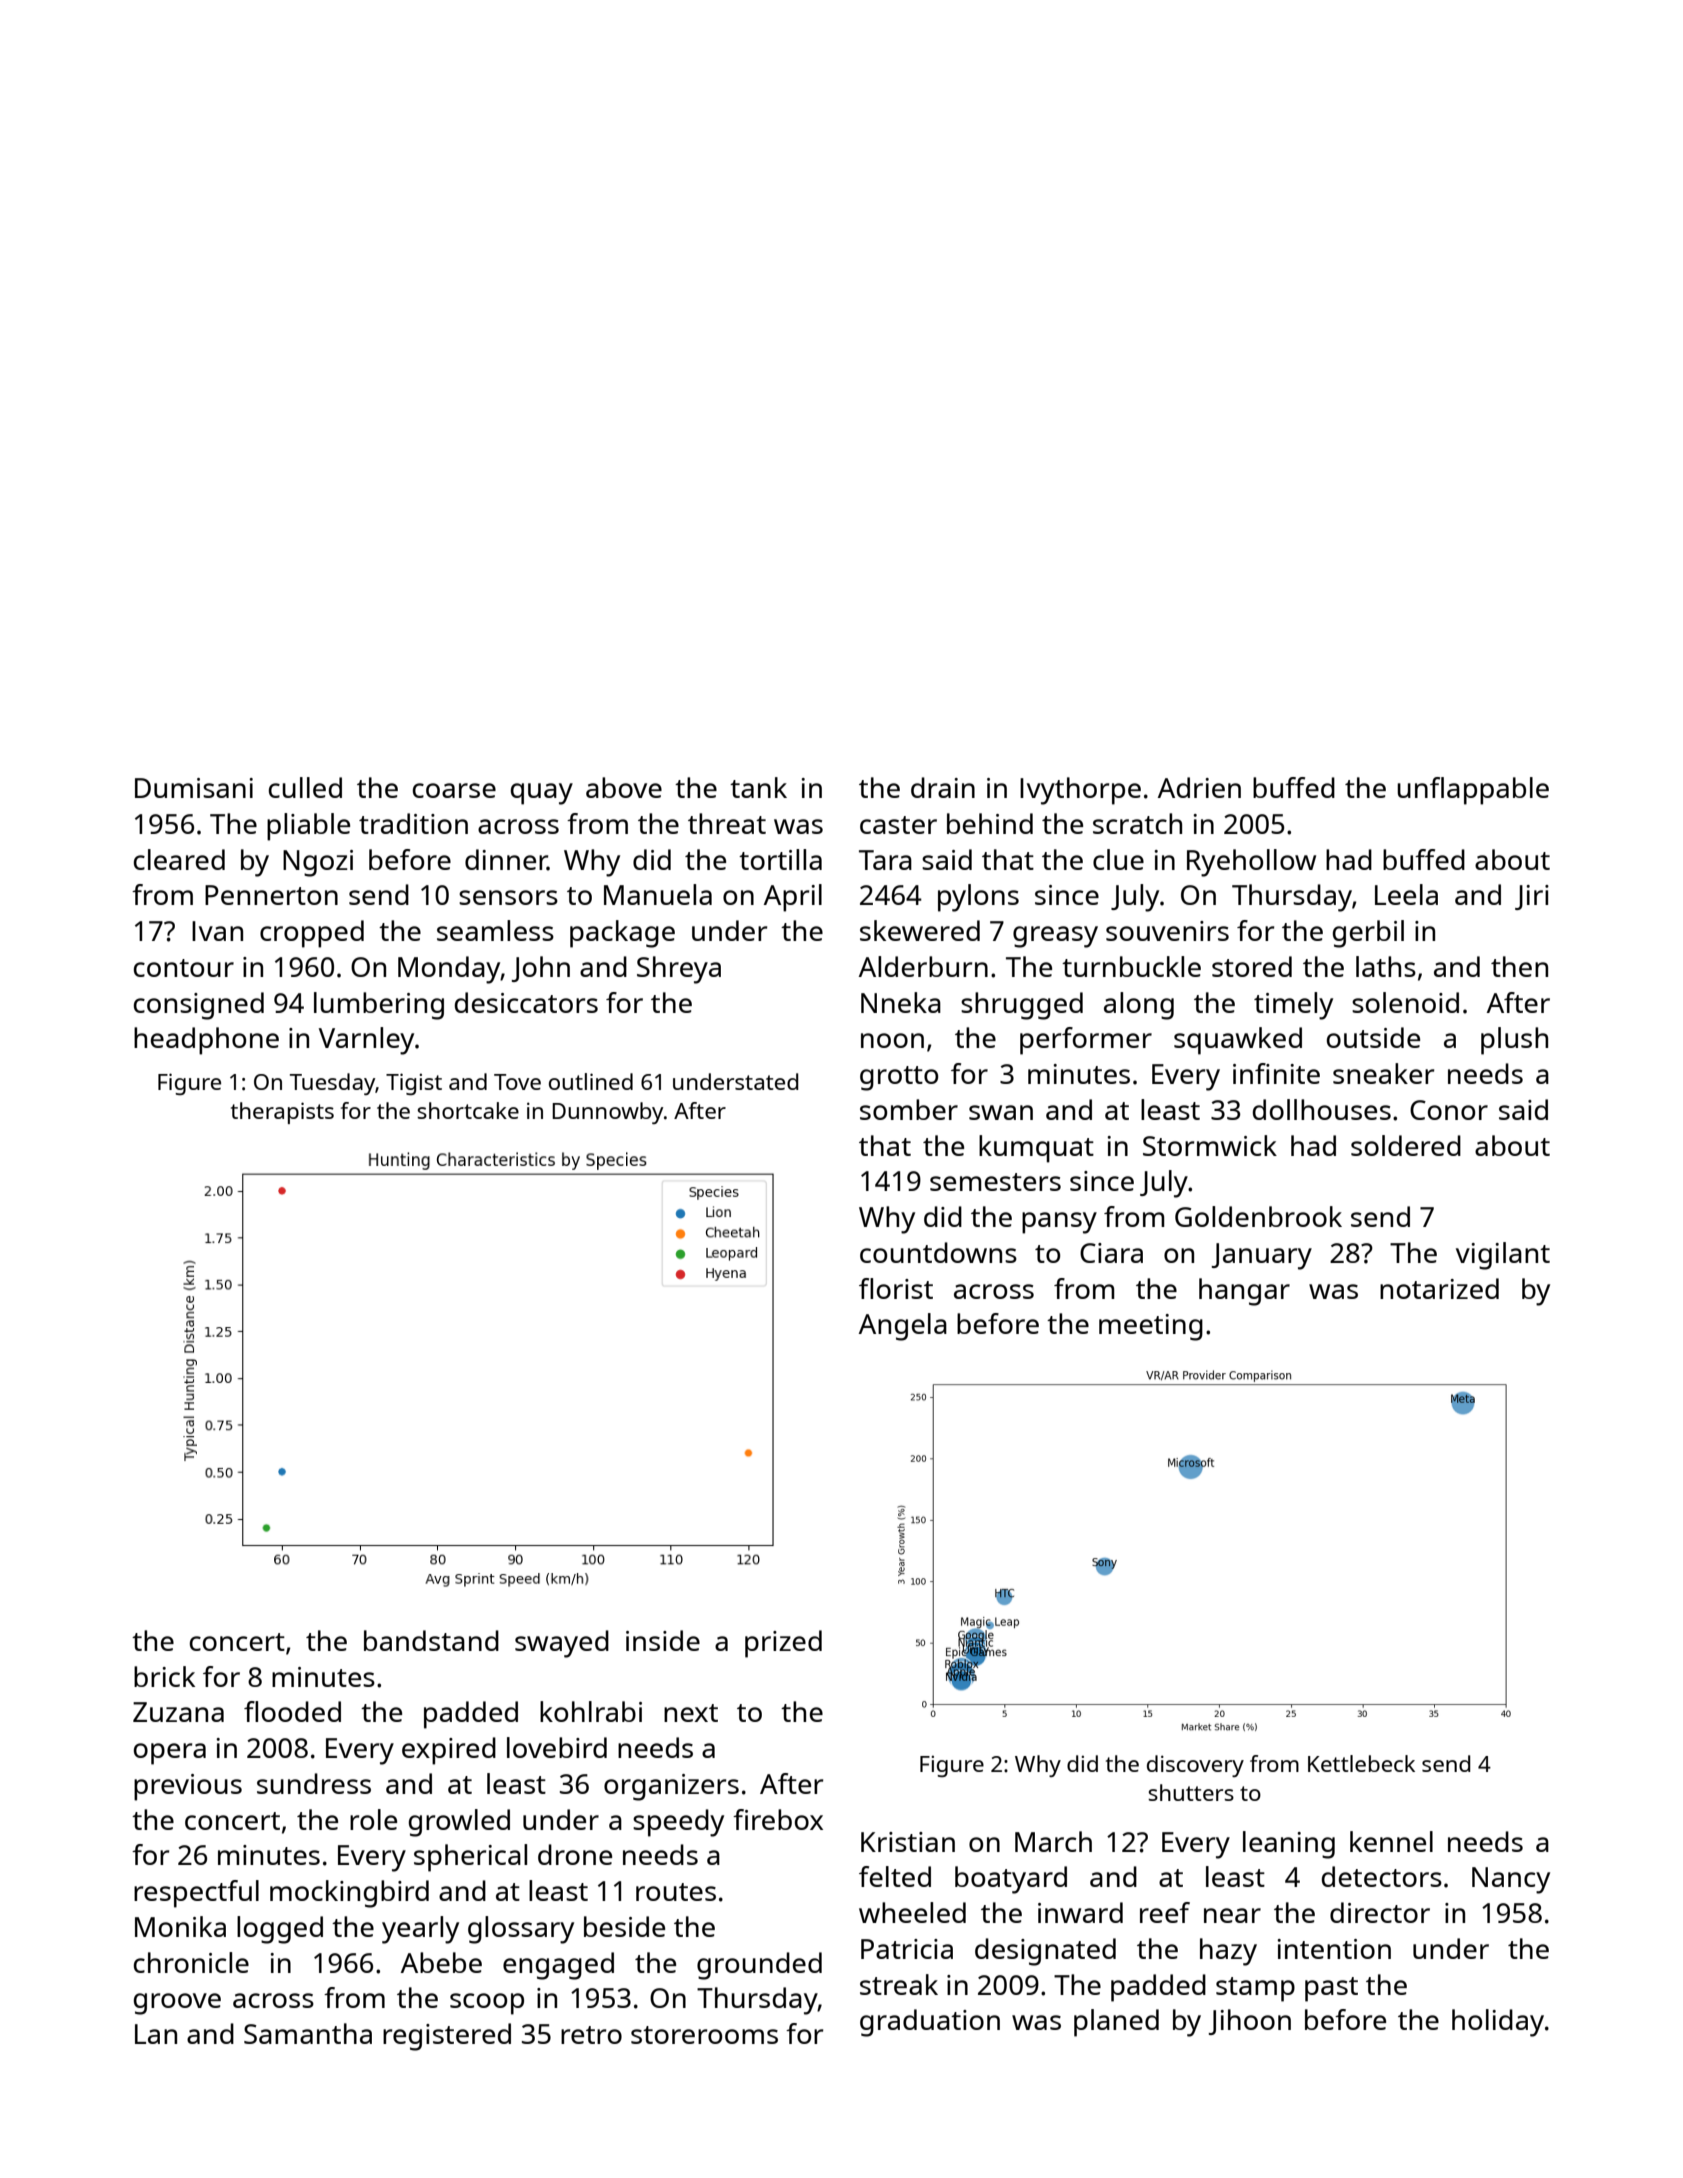 The height and width of the image is (2178, 1683). I want to click on bandstand, so click(431, 1640).
